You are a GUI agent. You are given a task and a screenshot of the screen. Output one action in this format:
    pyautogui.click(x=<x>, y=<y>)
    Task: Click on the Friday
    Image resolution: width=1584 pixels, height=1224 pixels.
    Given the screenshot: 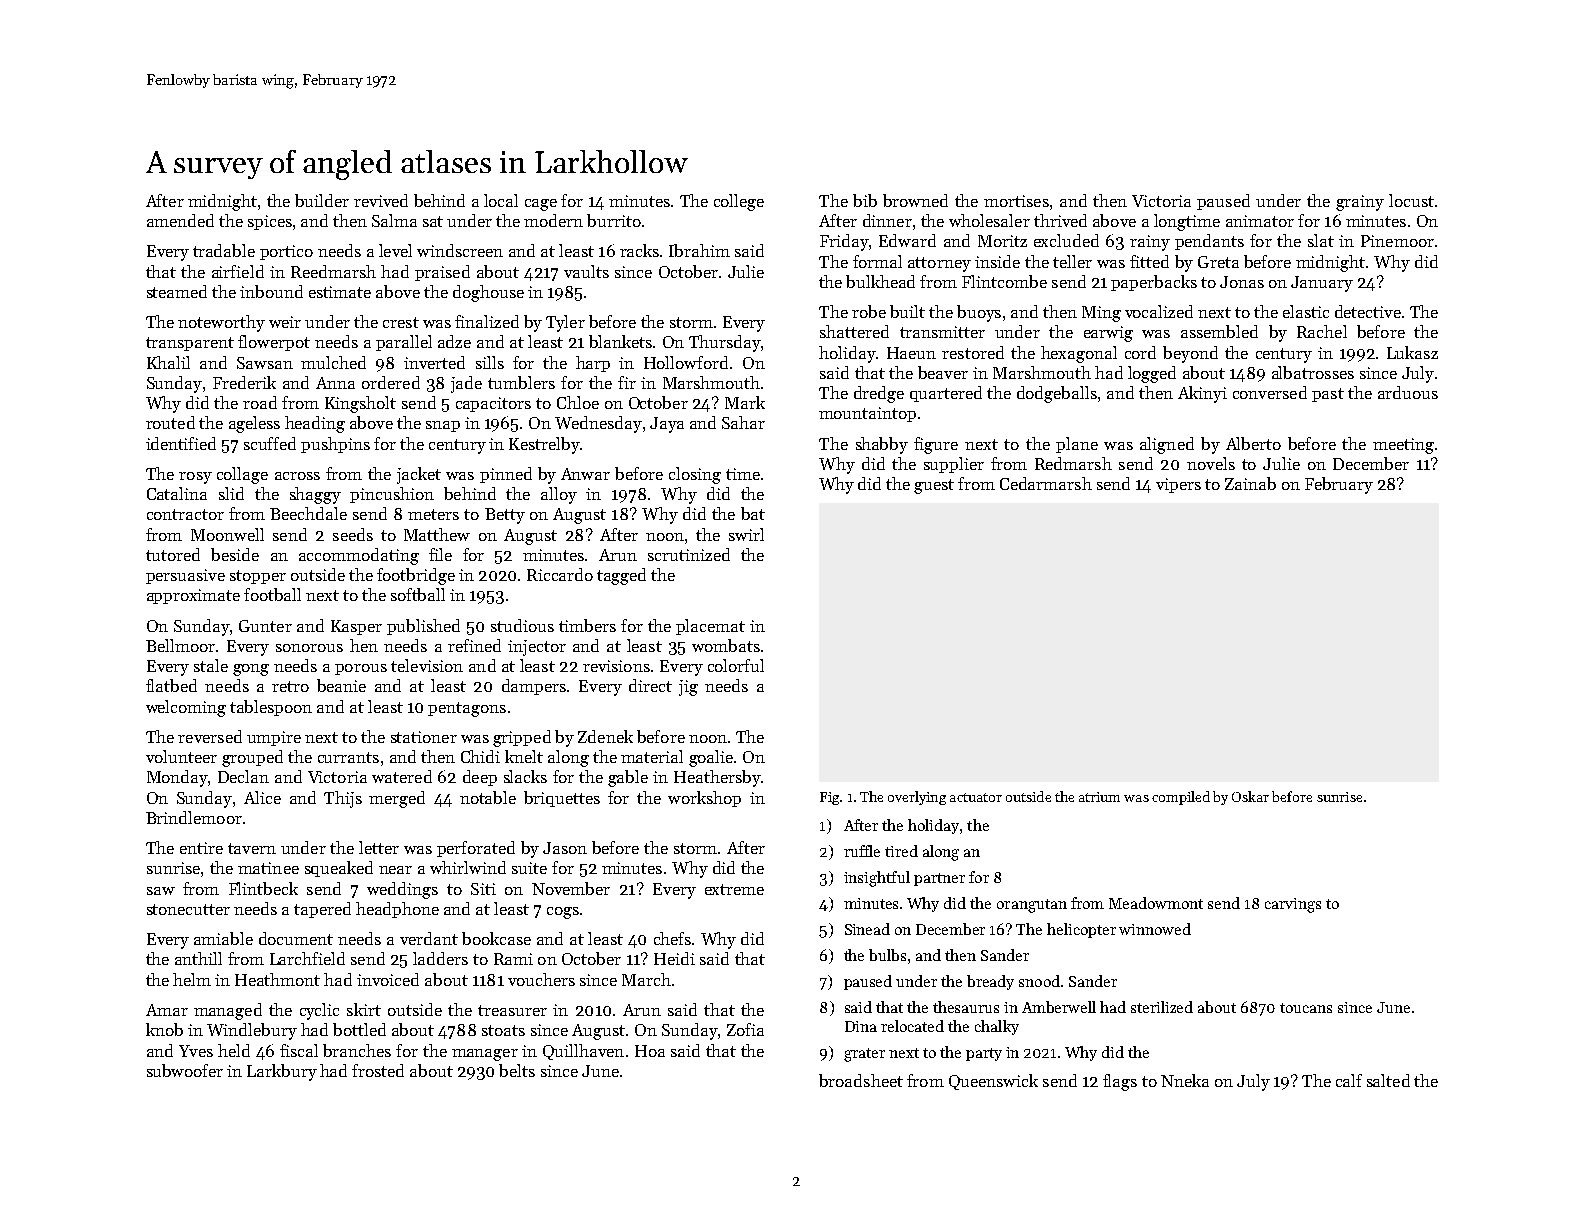 What is the action you would take?
    pyautogui.click(x=844, y=242)
